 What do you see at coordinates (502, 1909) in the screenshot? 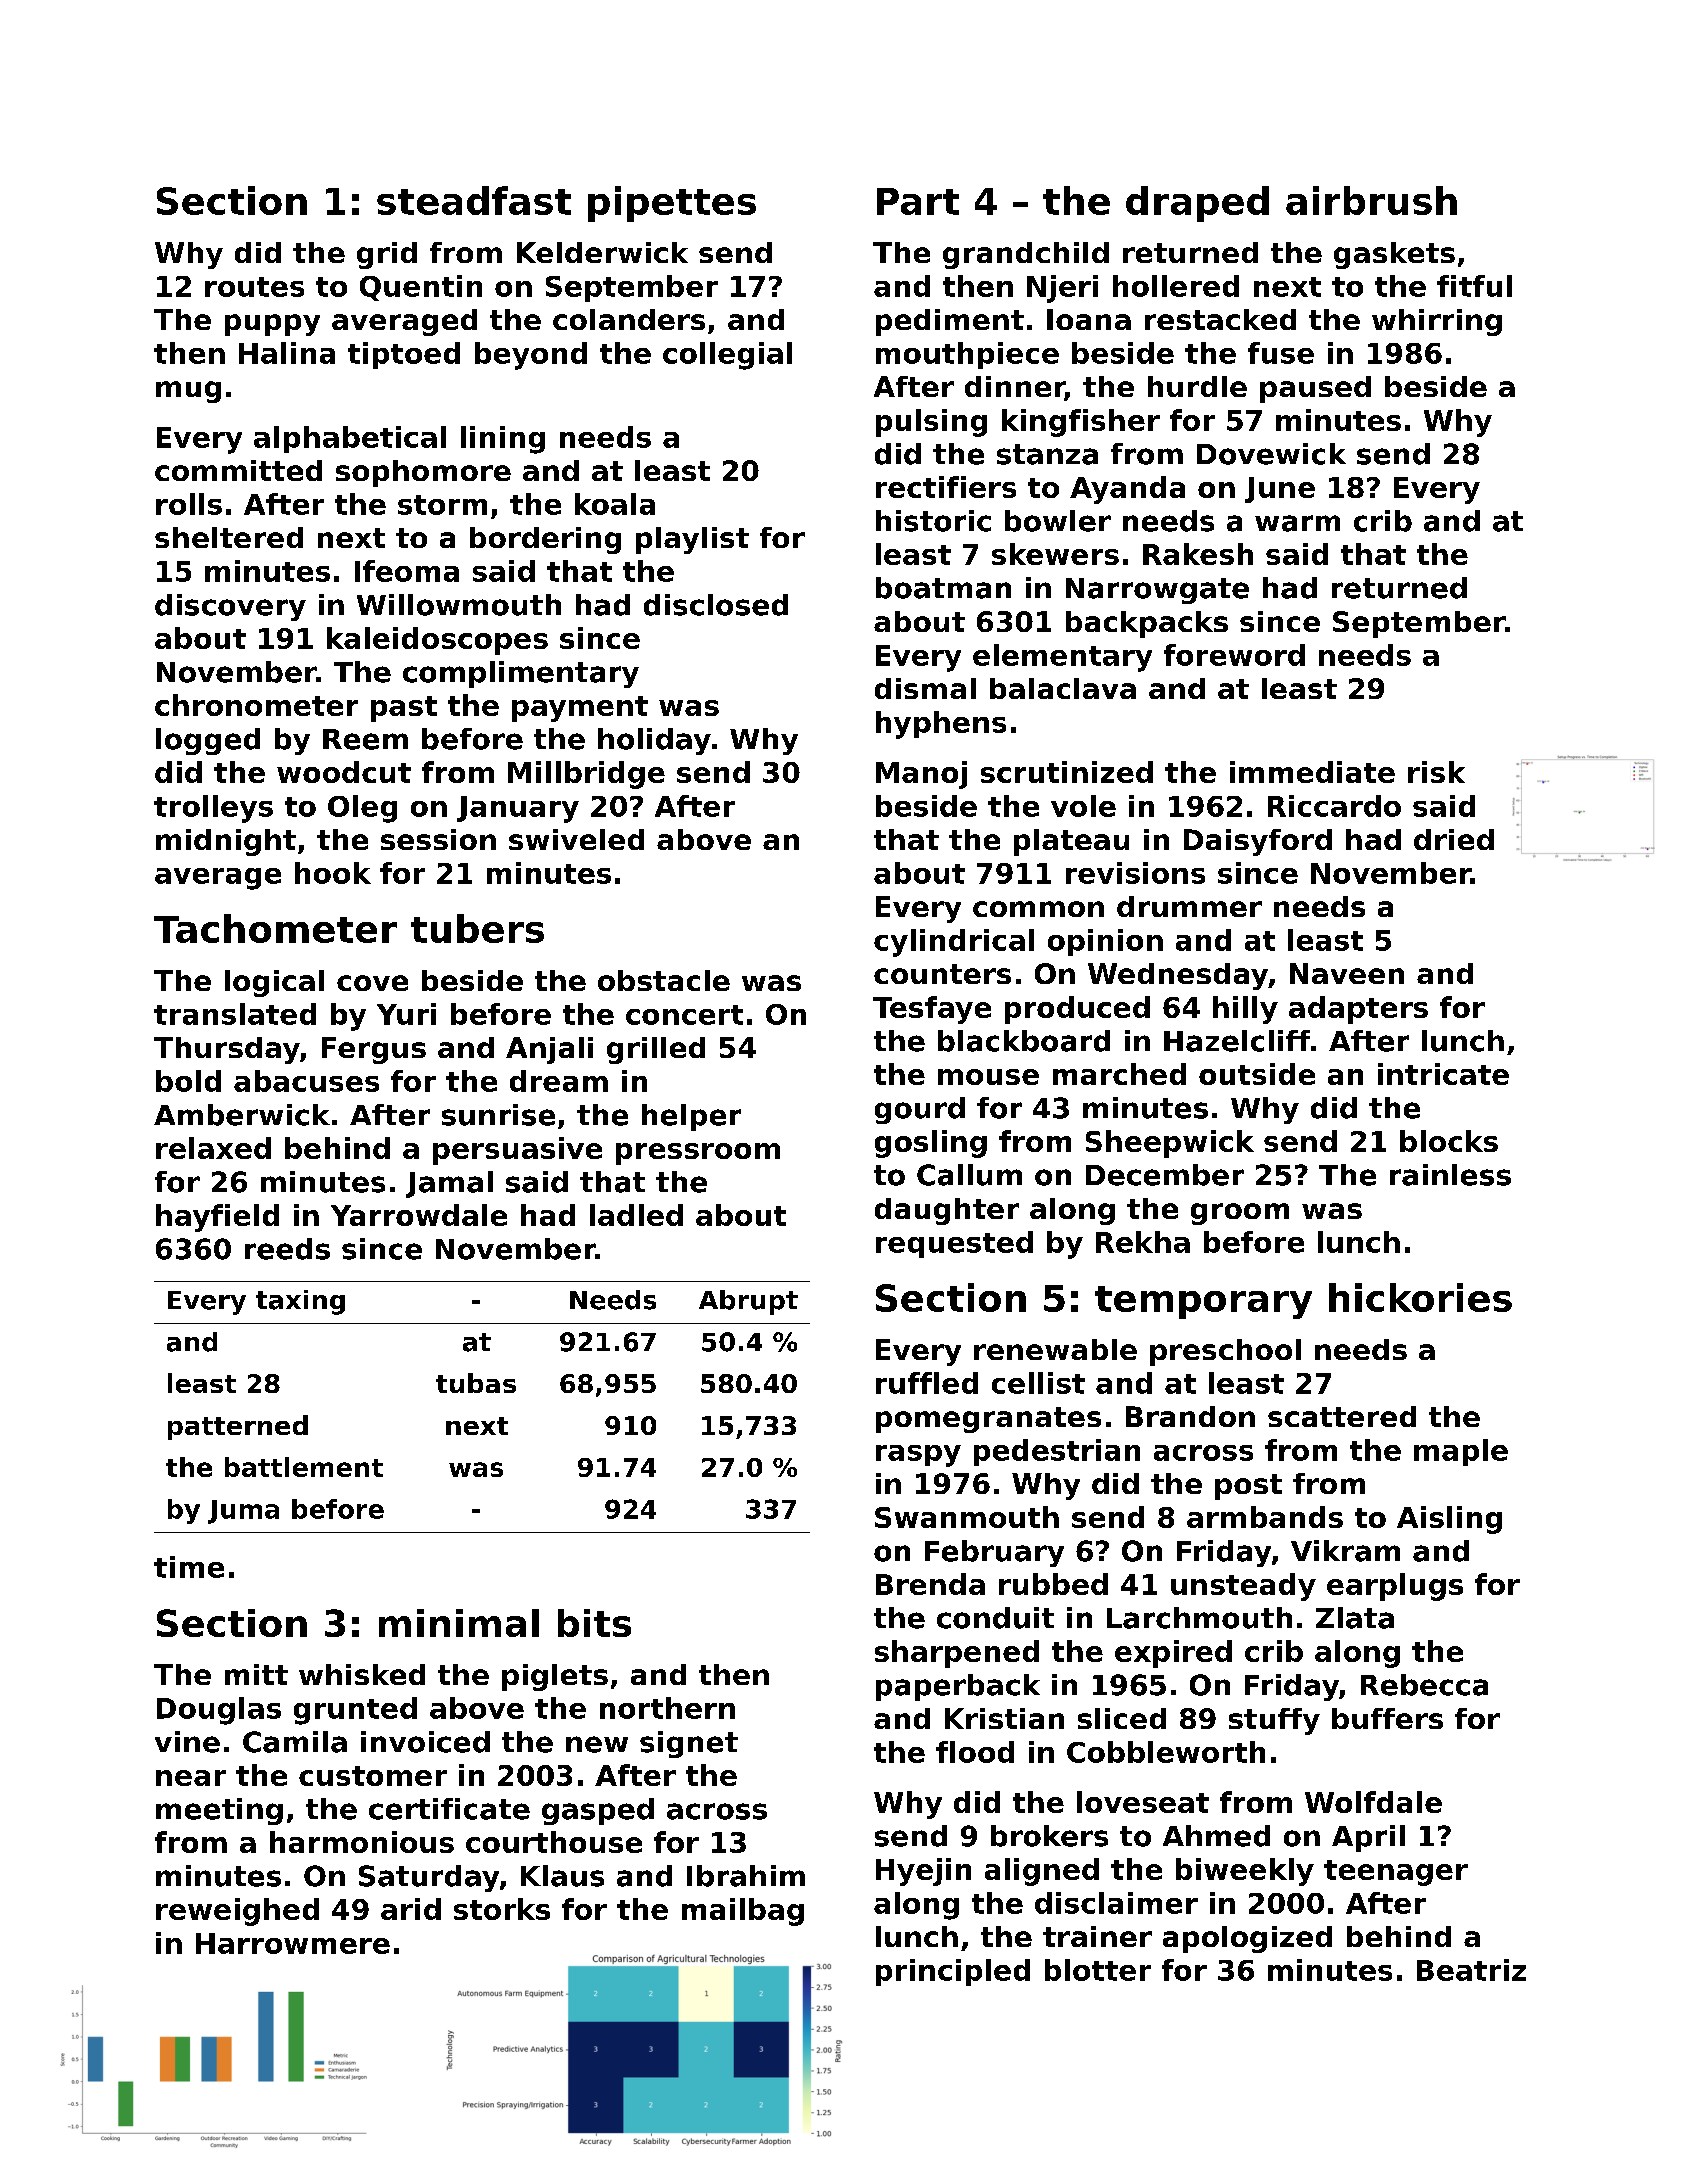
I see `storks` at bounding box center [502, 1909].
